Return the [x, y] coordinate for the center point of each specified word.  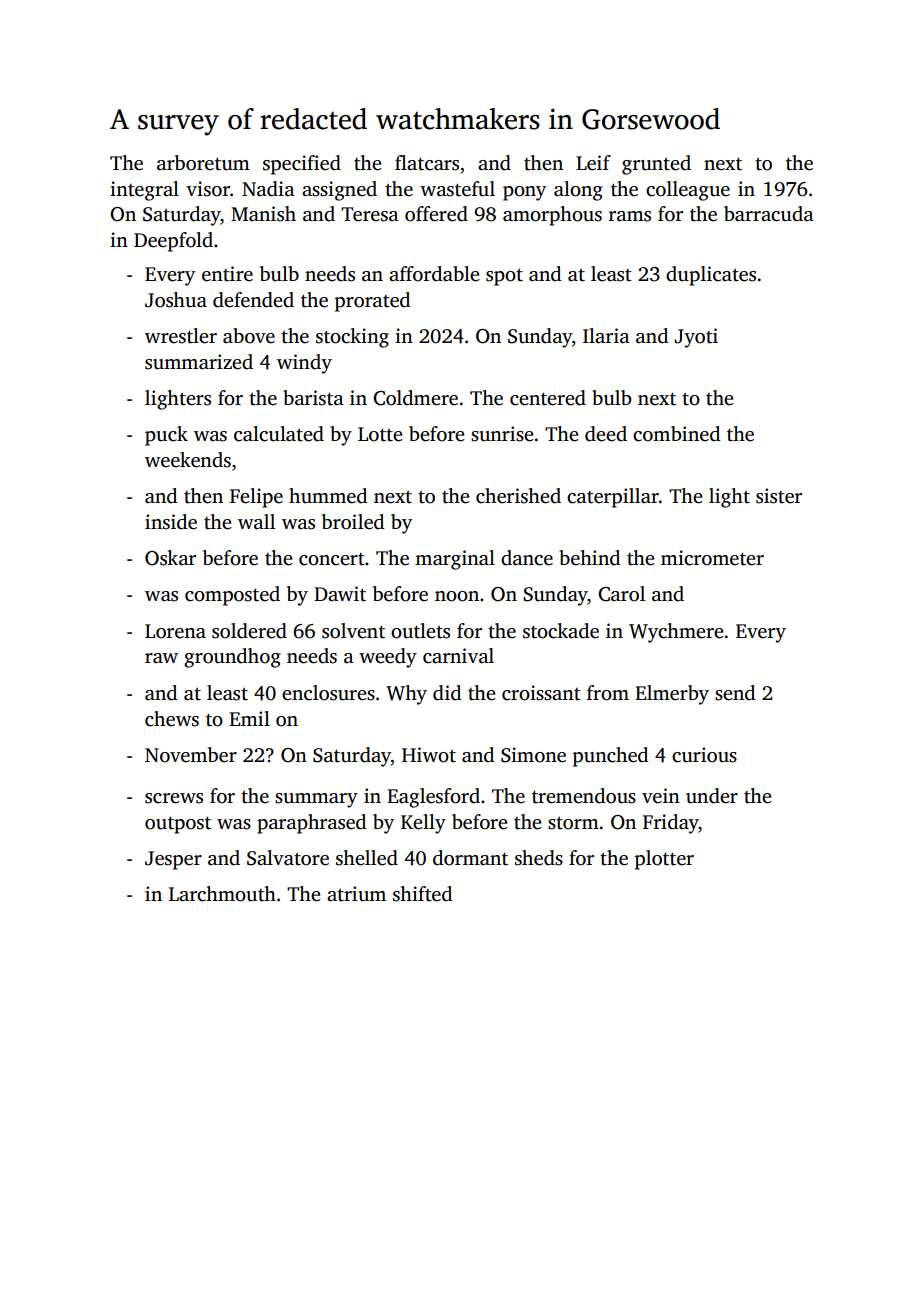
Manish [263, 214]
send [735, 693]
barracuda [769, 214]
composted [232, 596]
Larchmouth [222, 894]
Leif [593, 163]
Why [406, 695]
